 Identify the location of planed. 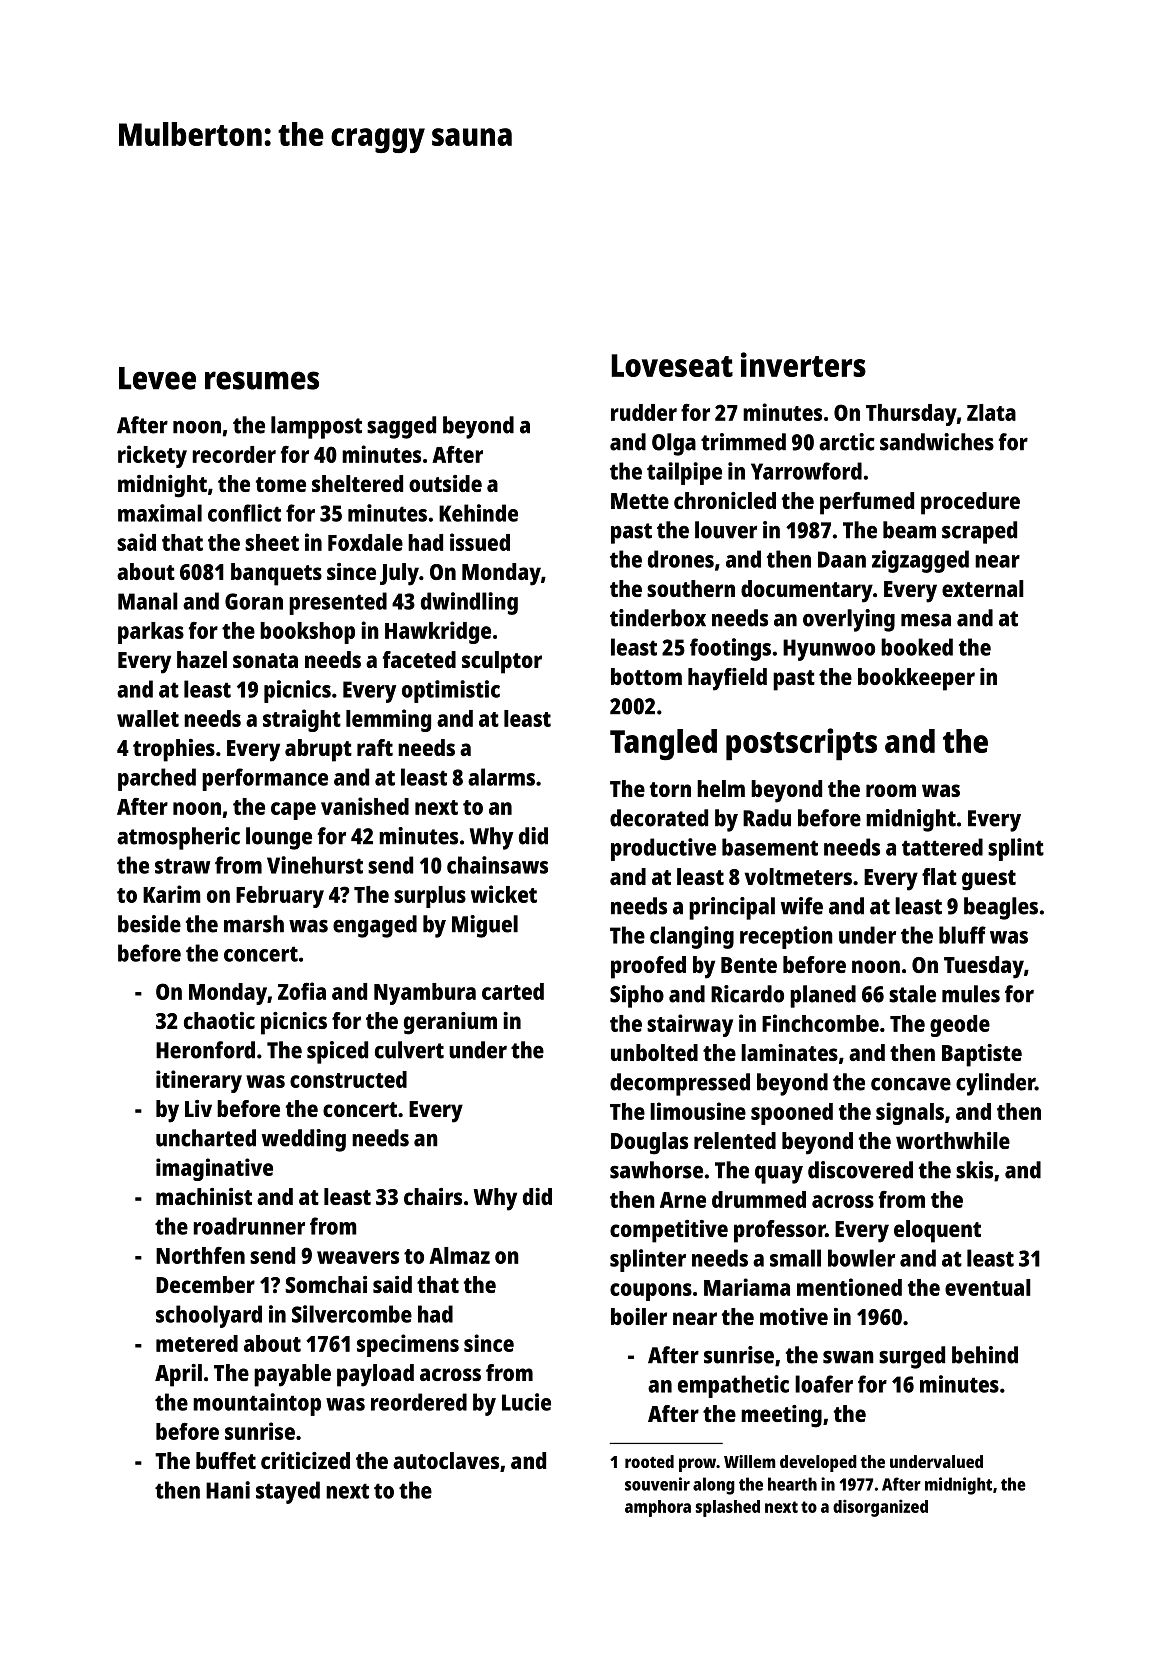
(823, 996).
